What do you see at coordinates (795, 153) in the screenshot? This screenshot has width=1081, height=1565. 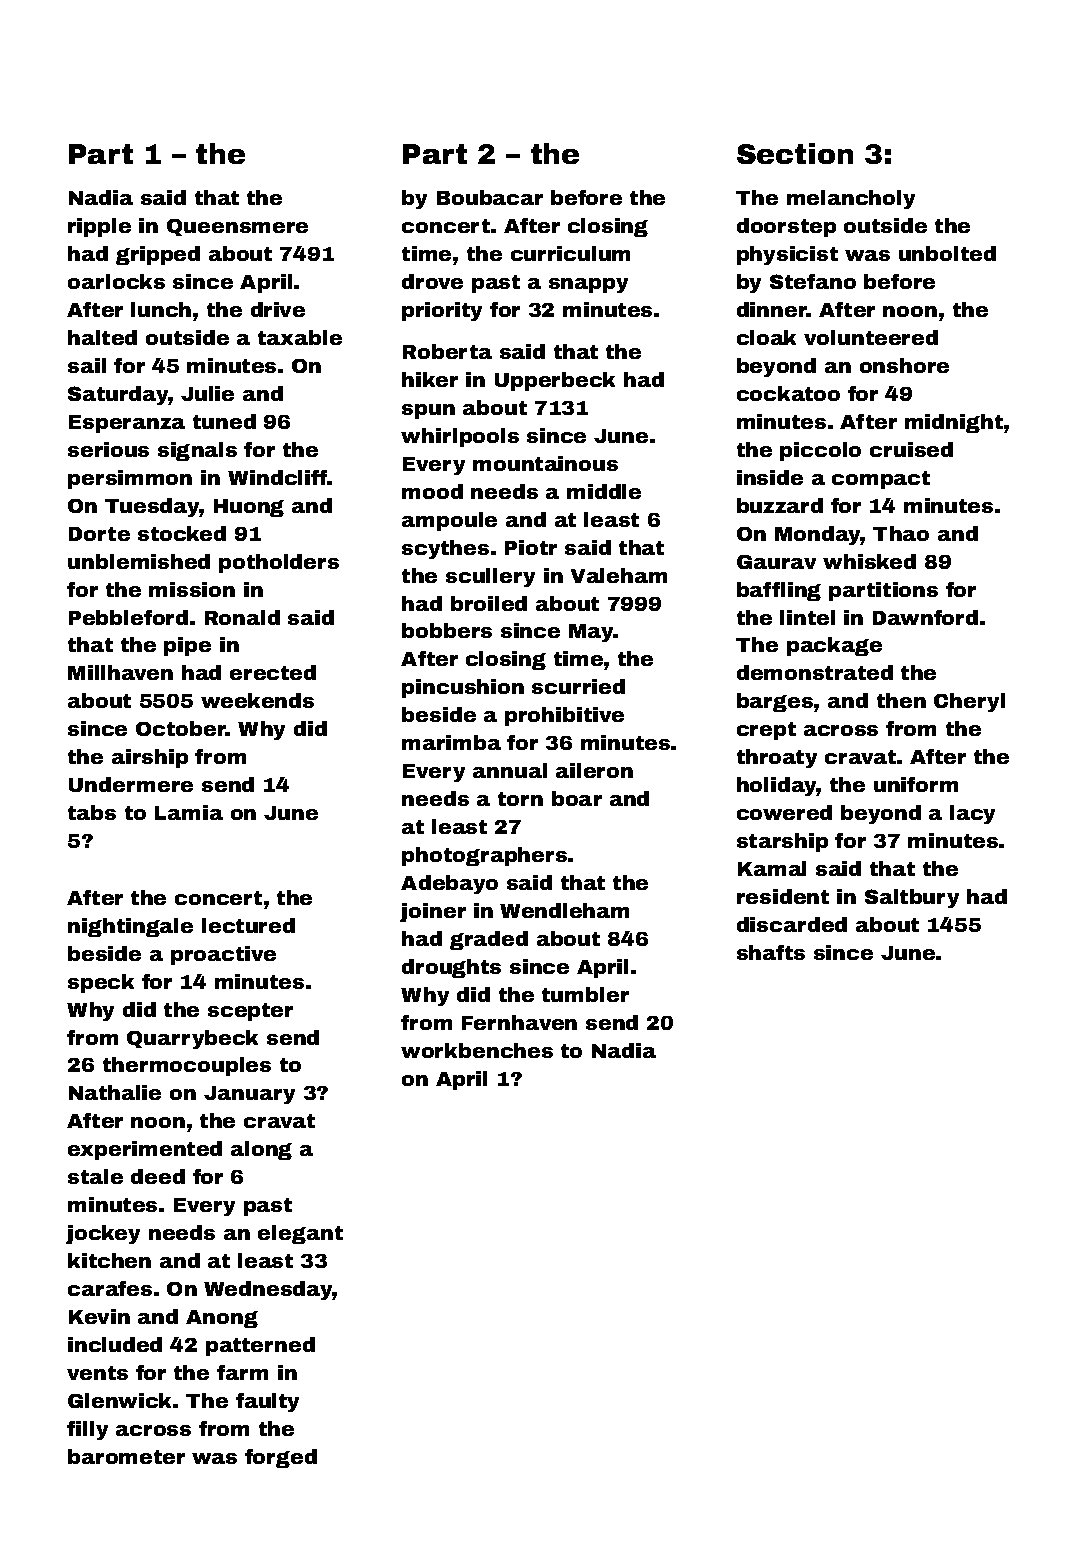 I see `Section` at bounding box center [795, 153].
